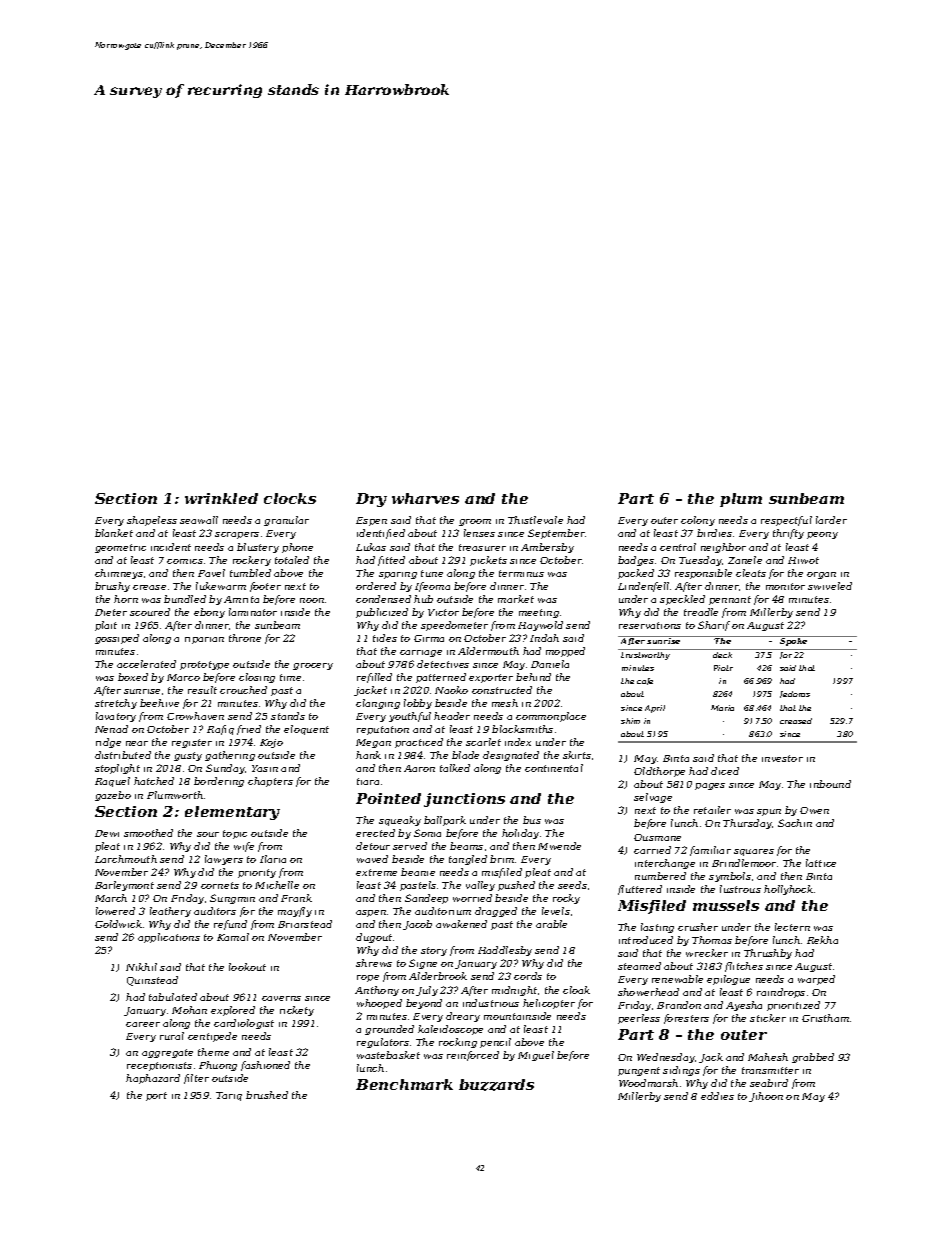  Describe the element at coordinates (267, 1095) in the screenshot. I see `brushed` at that location.
